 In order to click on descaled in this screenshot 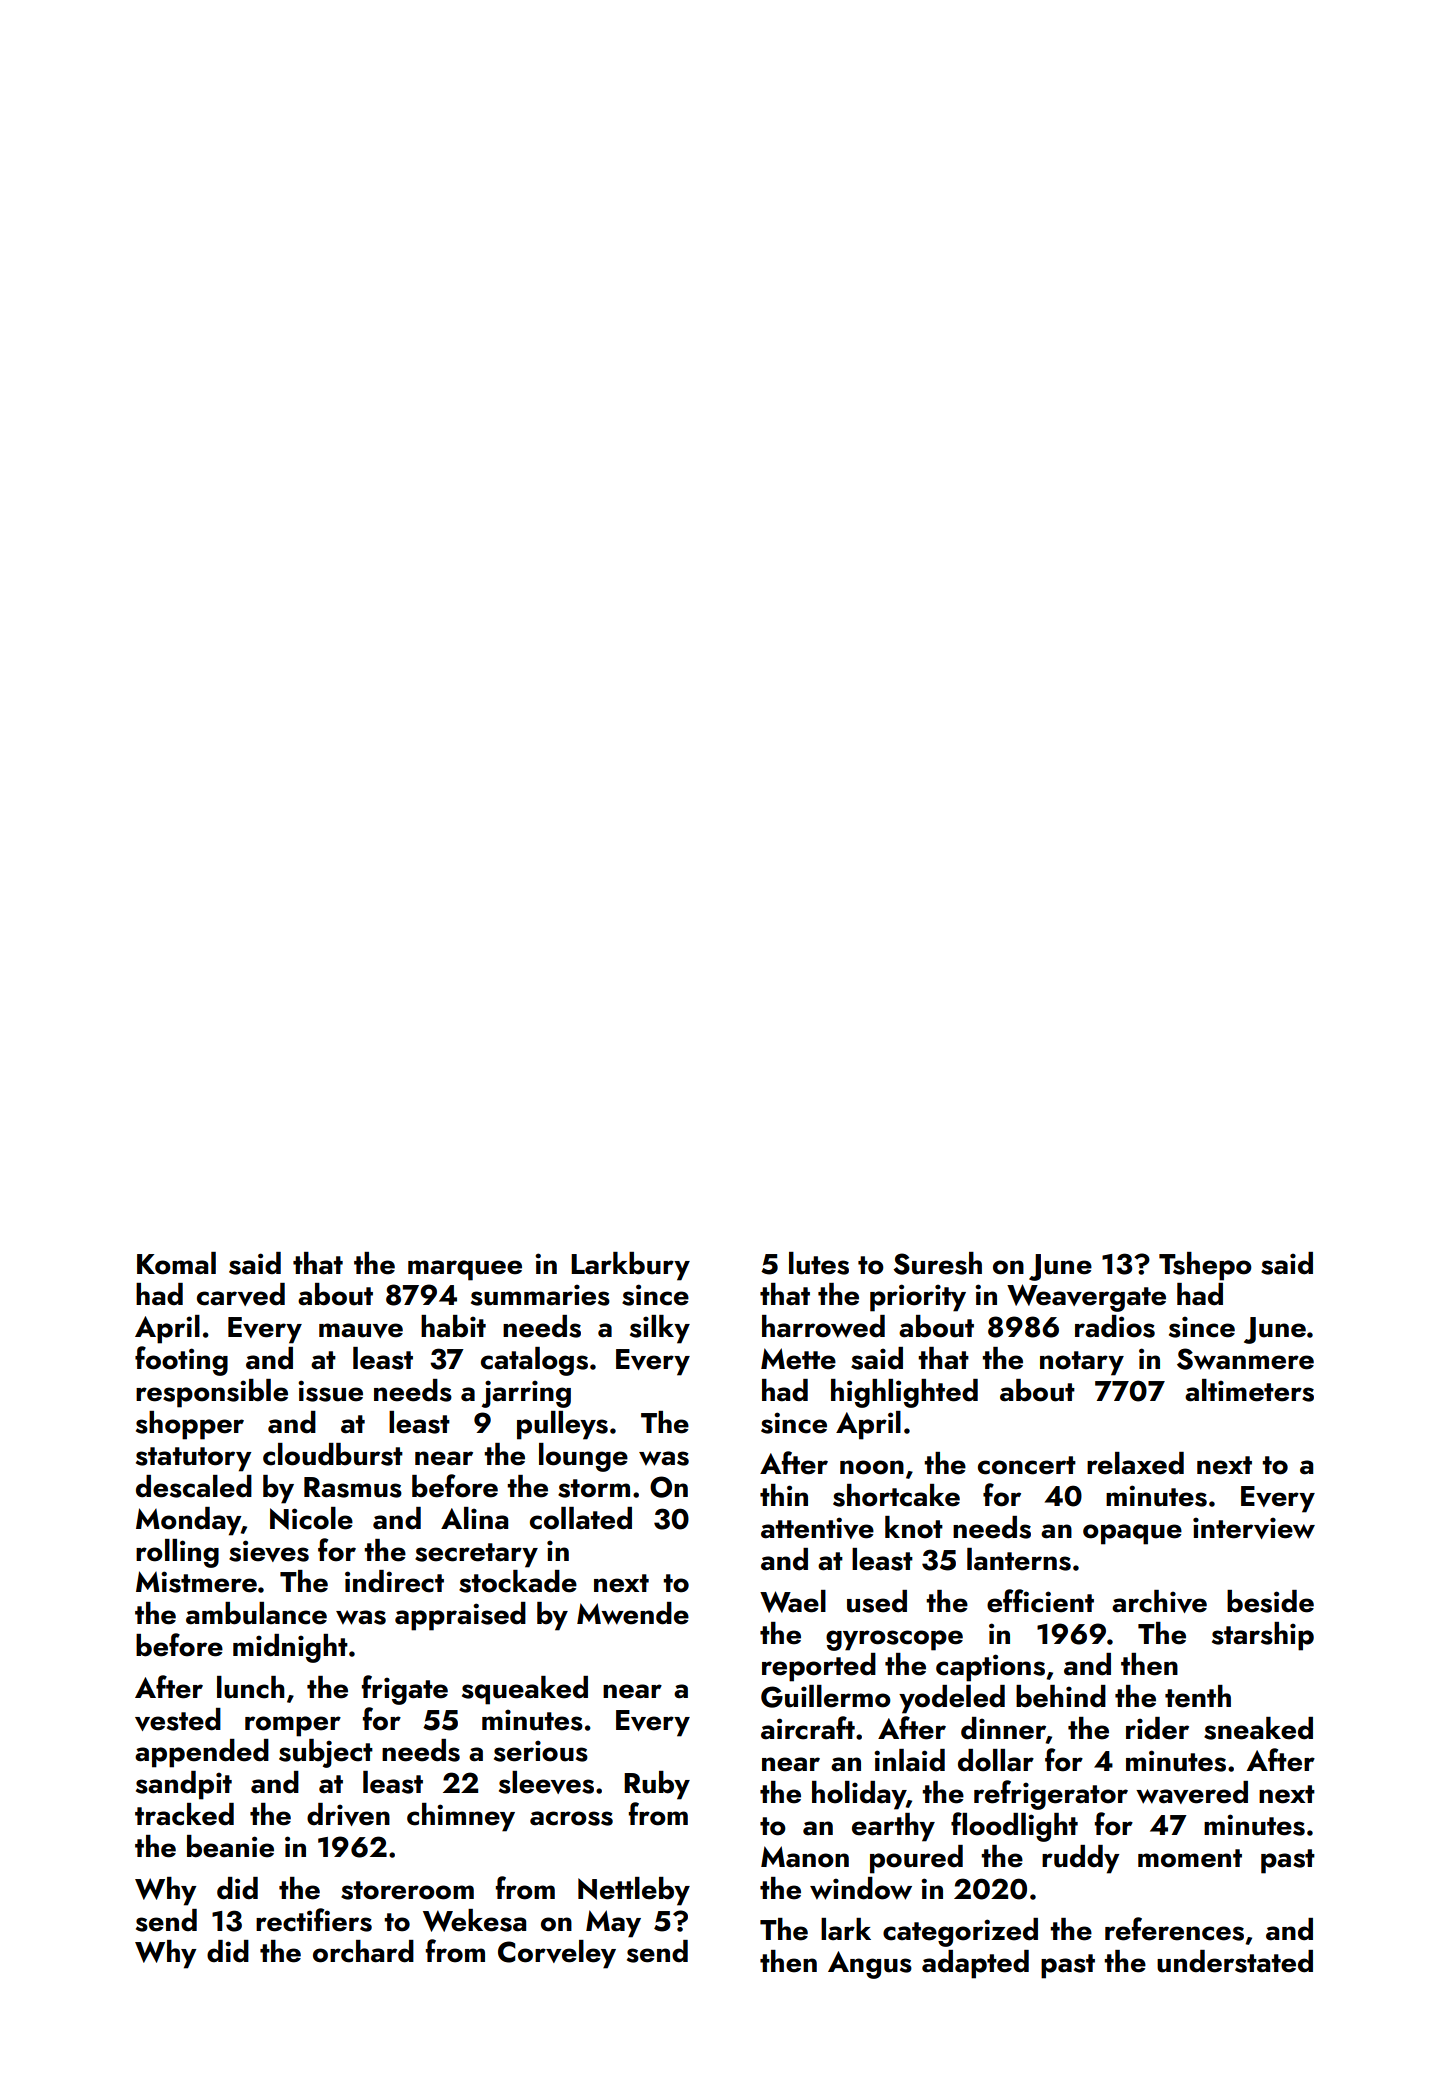, I will do `click(194, 1486)`.
